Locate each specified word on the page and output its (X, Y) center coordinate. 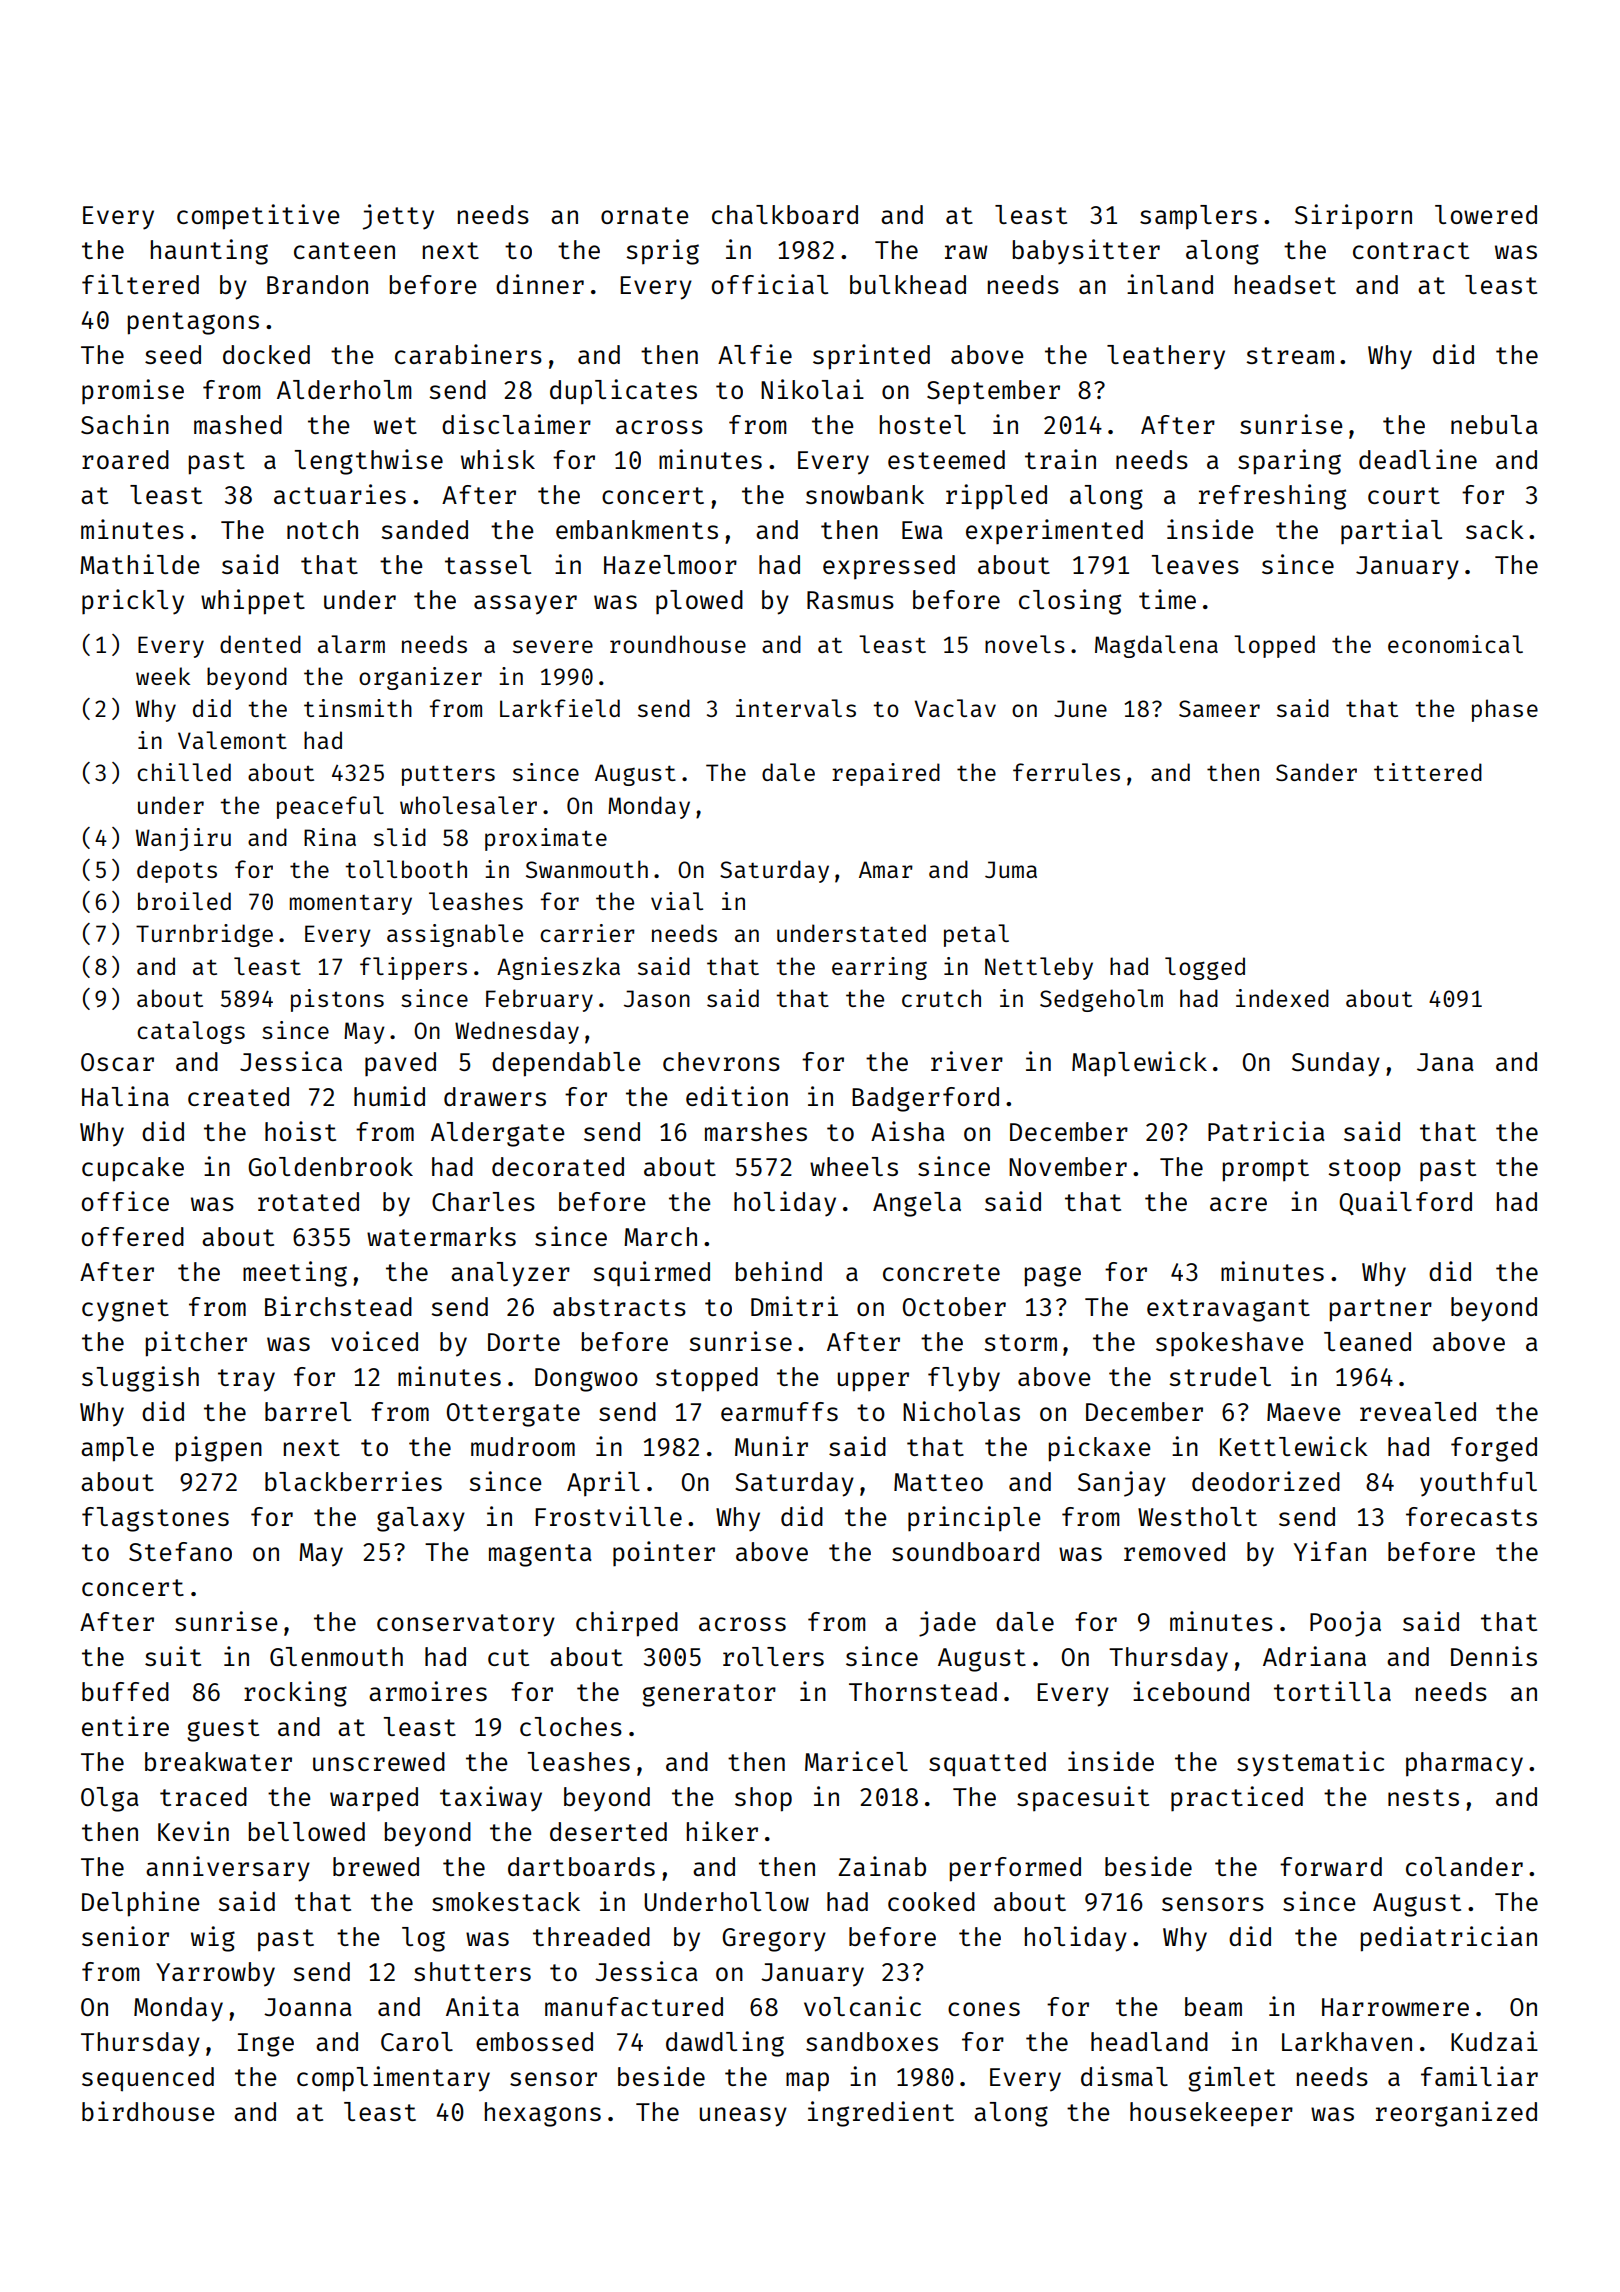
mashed (238, 424)
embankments (637, 529)
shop (763, 1799)
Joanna (308, 2007)
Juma (1011, 869)
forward (1331, 1866)
